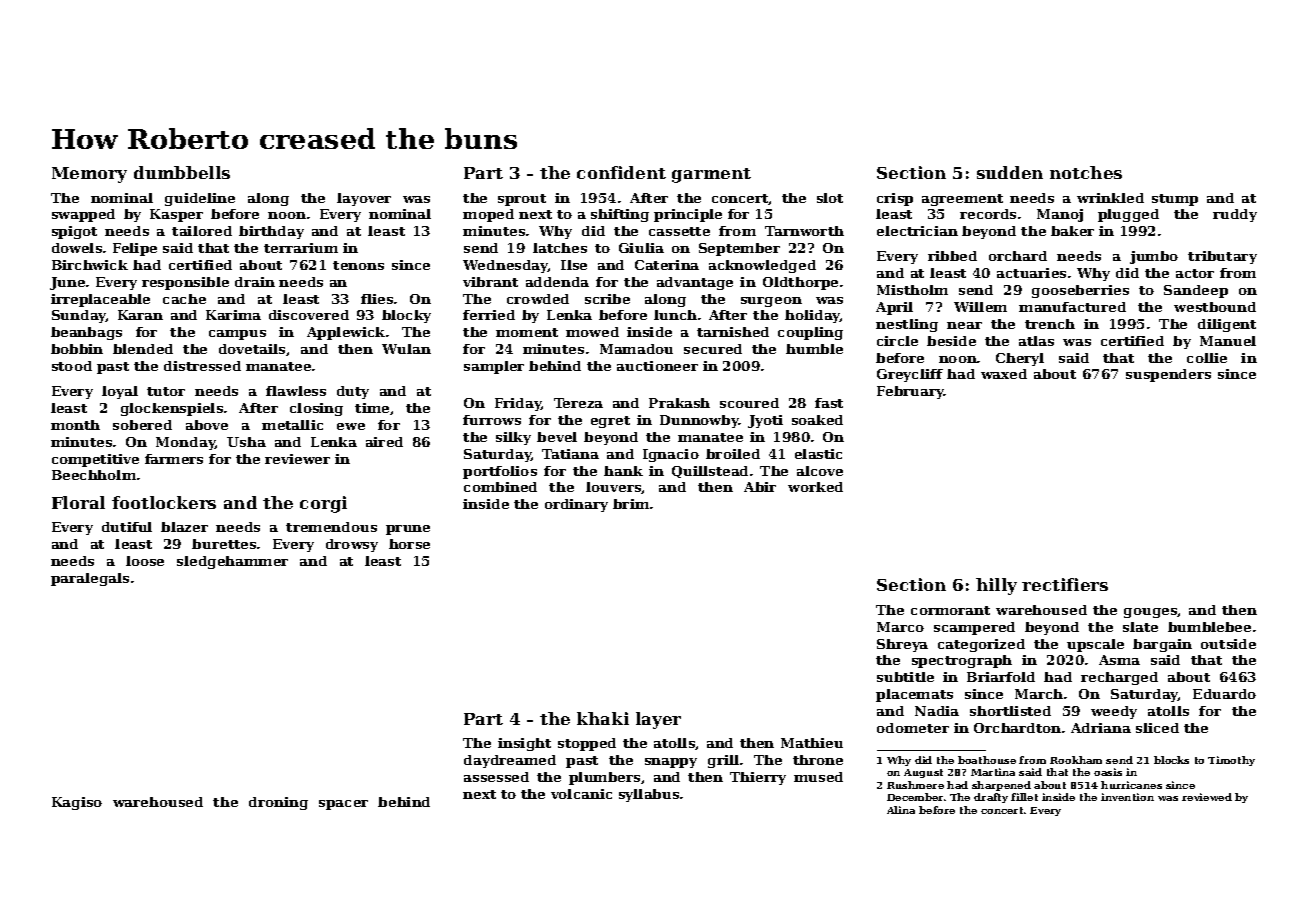  I want to click on mused, so click(818, 777).
